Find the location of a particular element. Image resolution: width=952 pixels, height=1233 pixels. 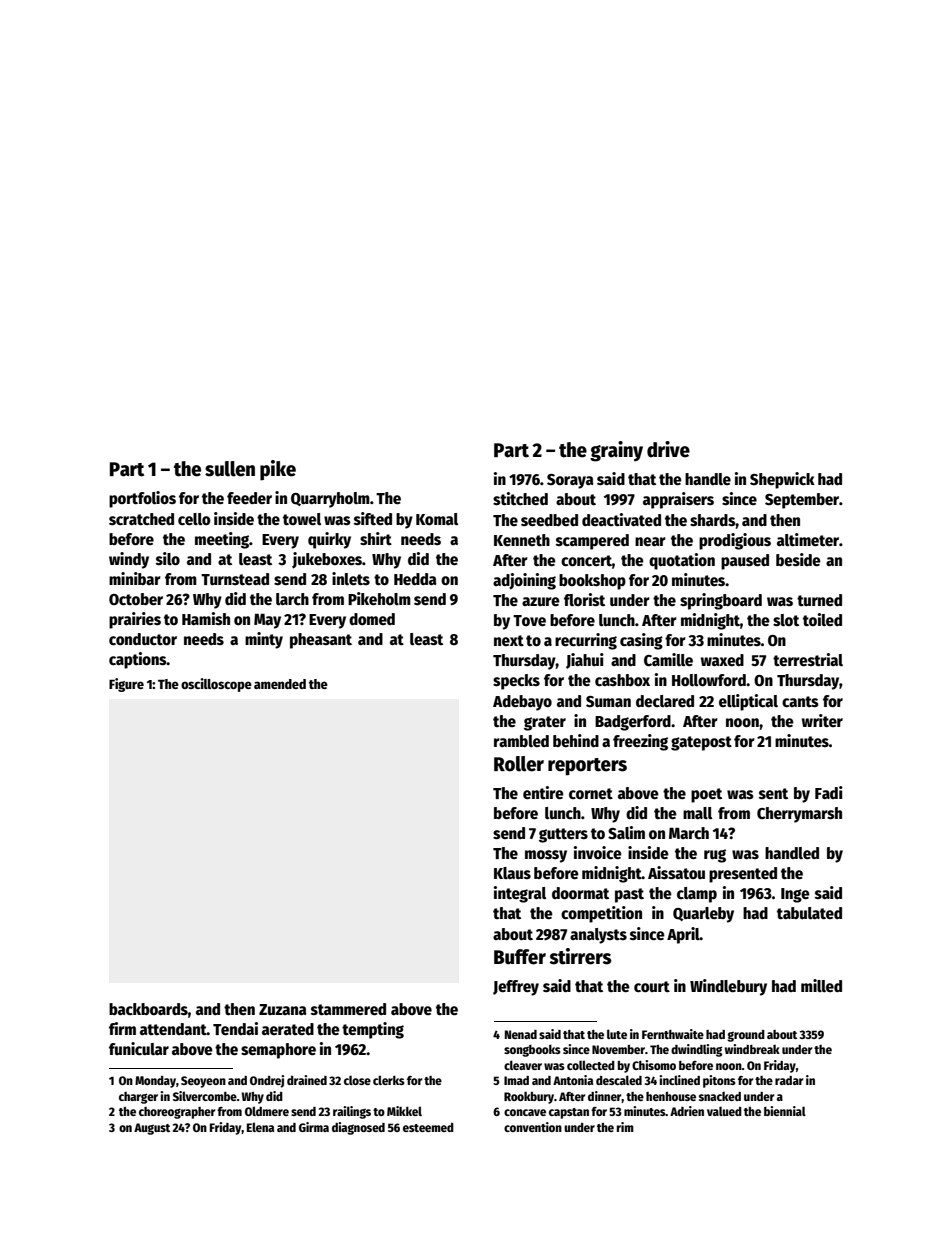

August is located at coordinates (152, 1129).
